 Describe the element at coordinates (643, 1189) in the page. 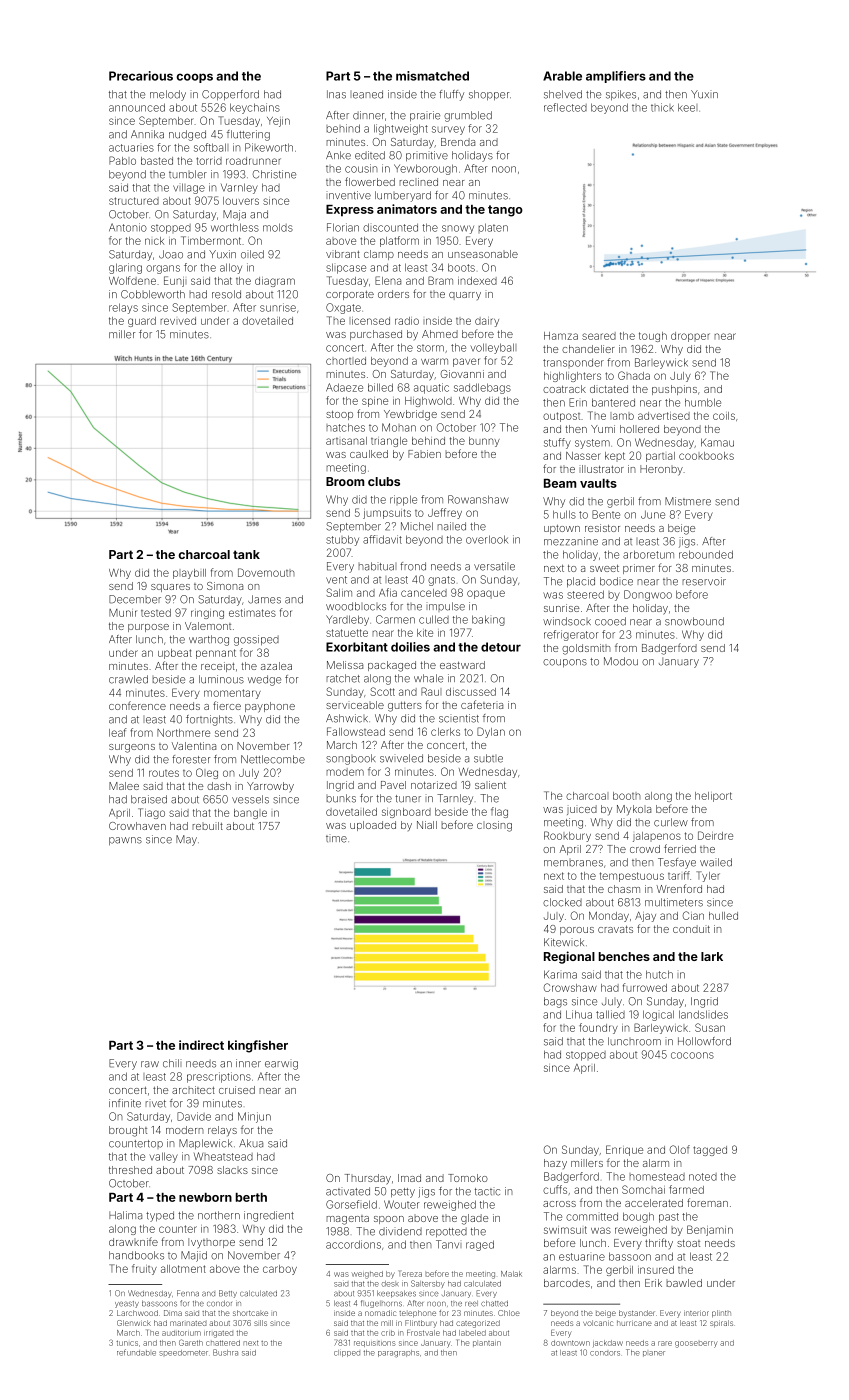

I see `Somchai` at that location.
